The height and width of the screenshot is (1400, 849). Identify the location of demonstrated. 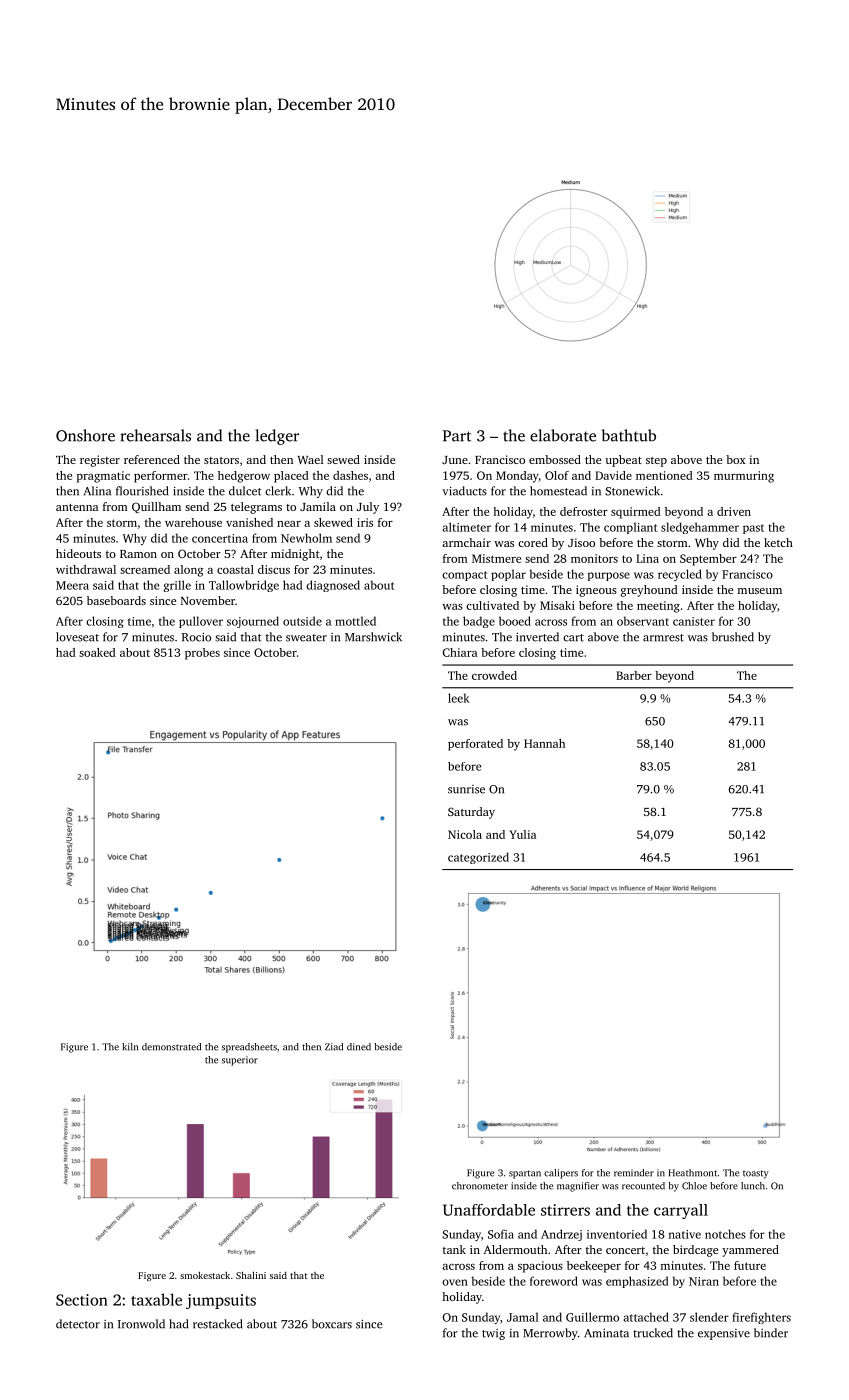
(171, 1047).
